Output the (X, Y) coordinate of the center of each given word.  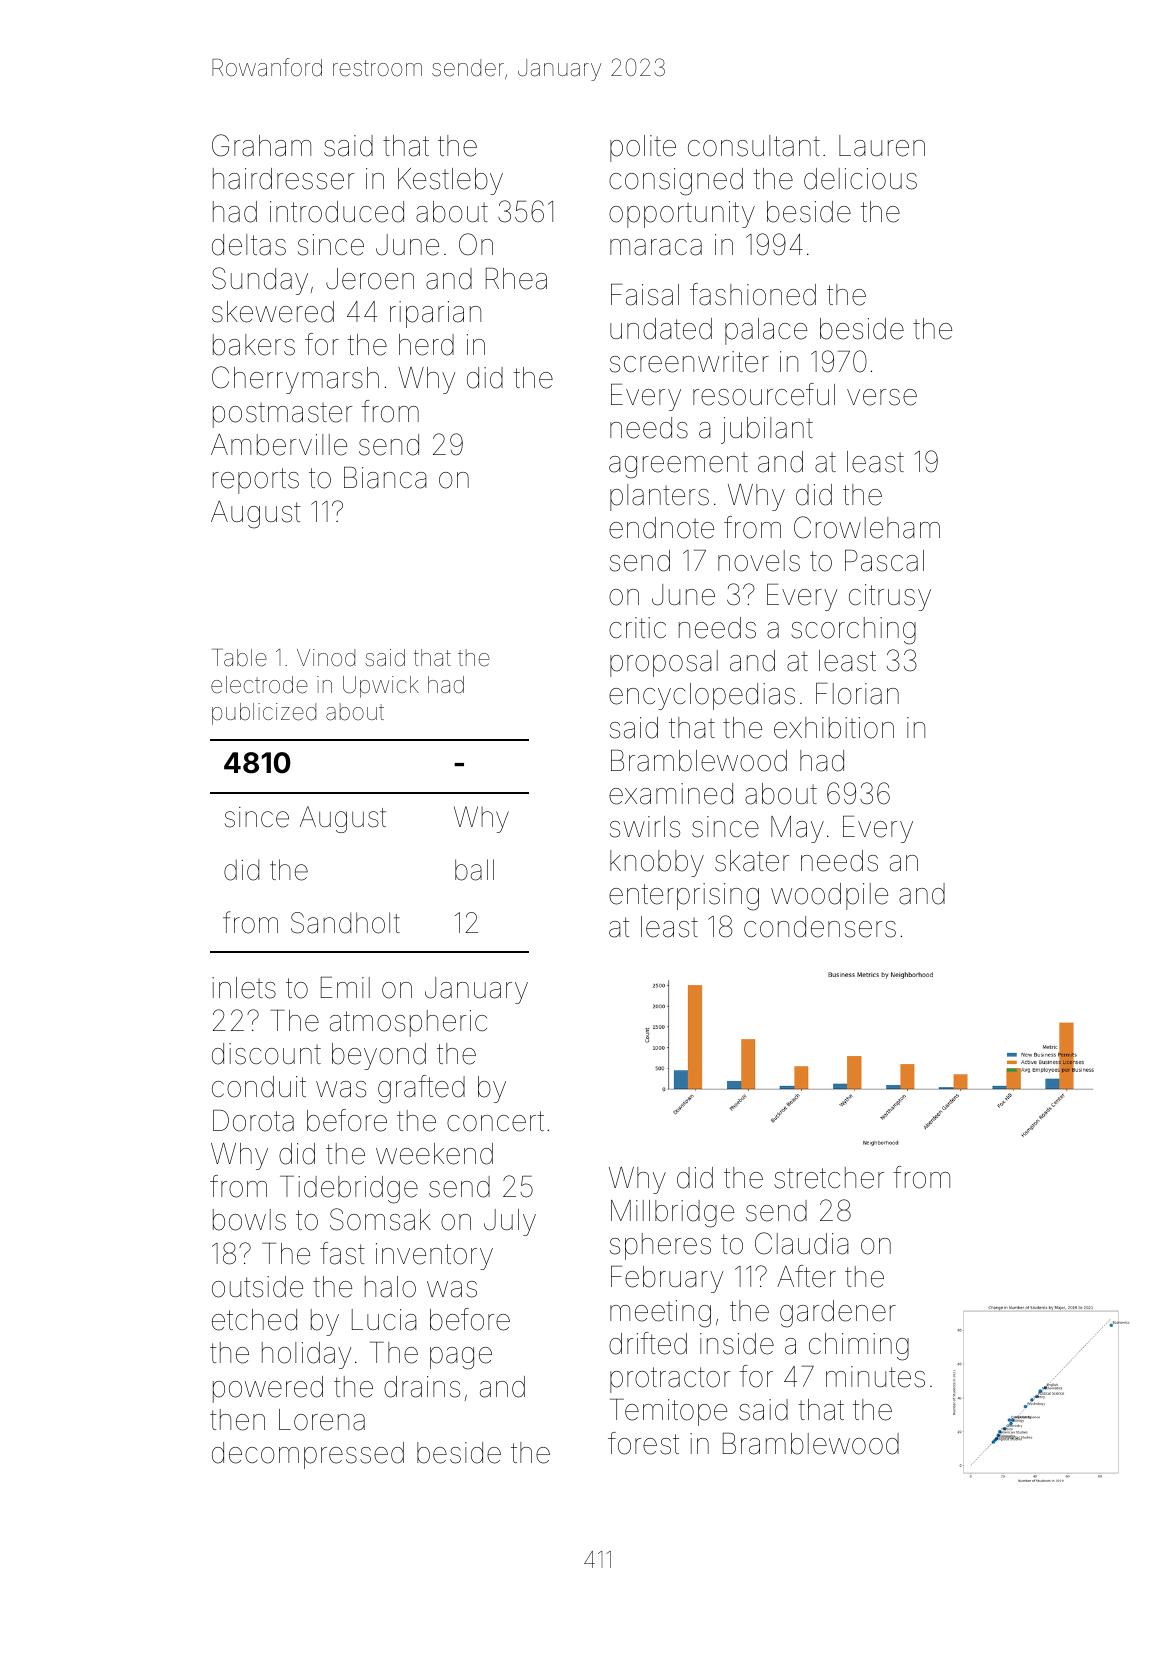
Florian (857, 694)
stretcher (829, 1178)
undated (661, 329)
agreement (678, 465)
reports (256, 481)
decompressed (308, 1455)
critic (637, 627)
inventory (434, 1256)
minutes (875, 1377)
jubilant (767, 430)
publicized (264, 714)
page (461, 1358)
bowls (249, 1220)
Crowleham (867, 527)
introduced (337, 212)
